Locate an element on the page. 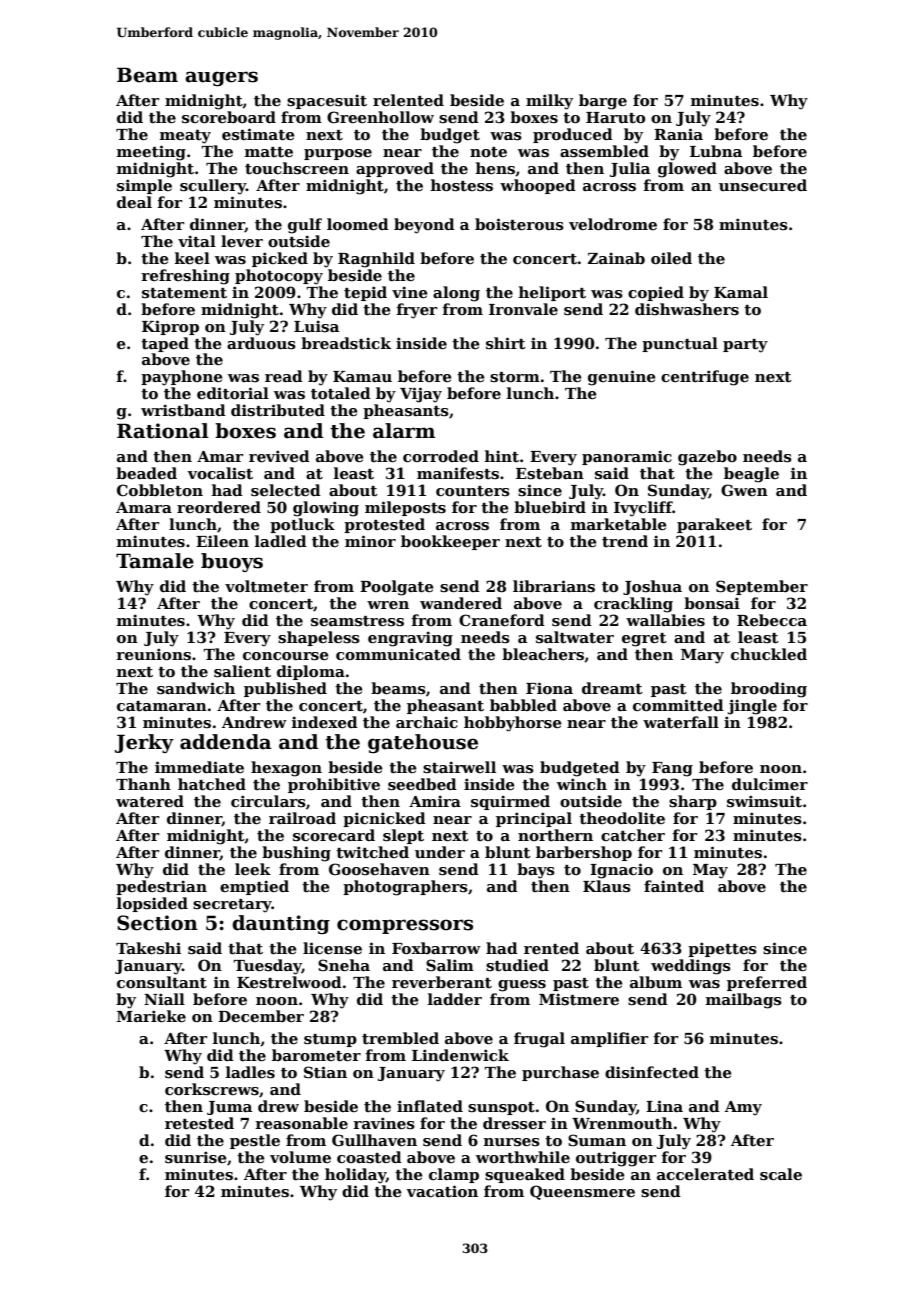 The height and width of the page is (1308, 924). reunions is located at coordinates (153, 654).
